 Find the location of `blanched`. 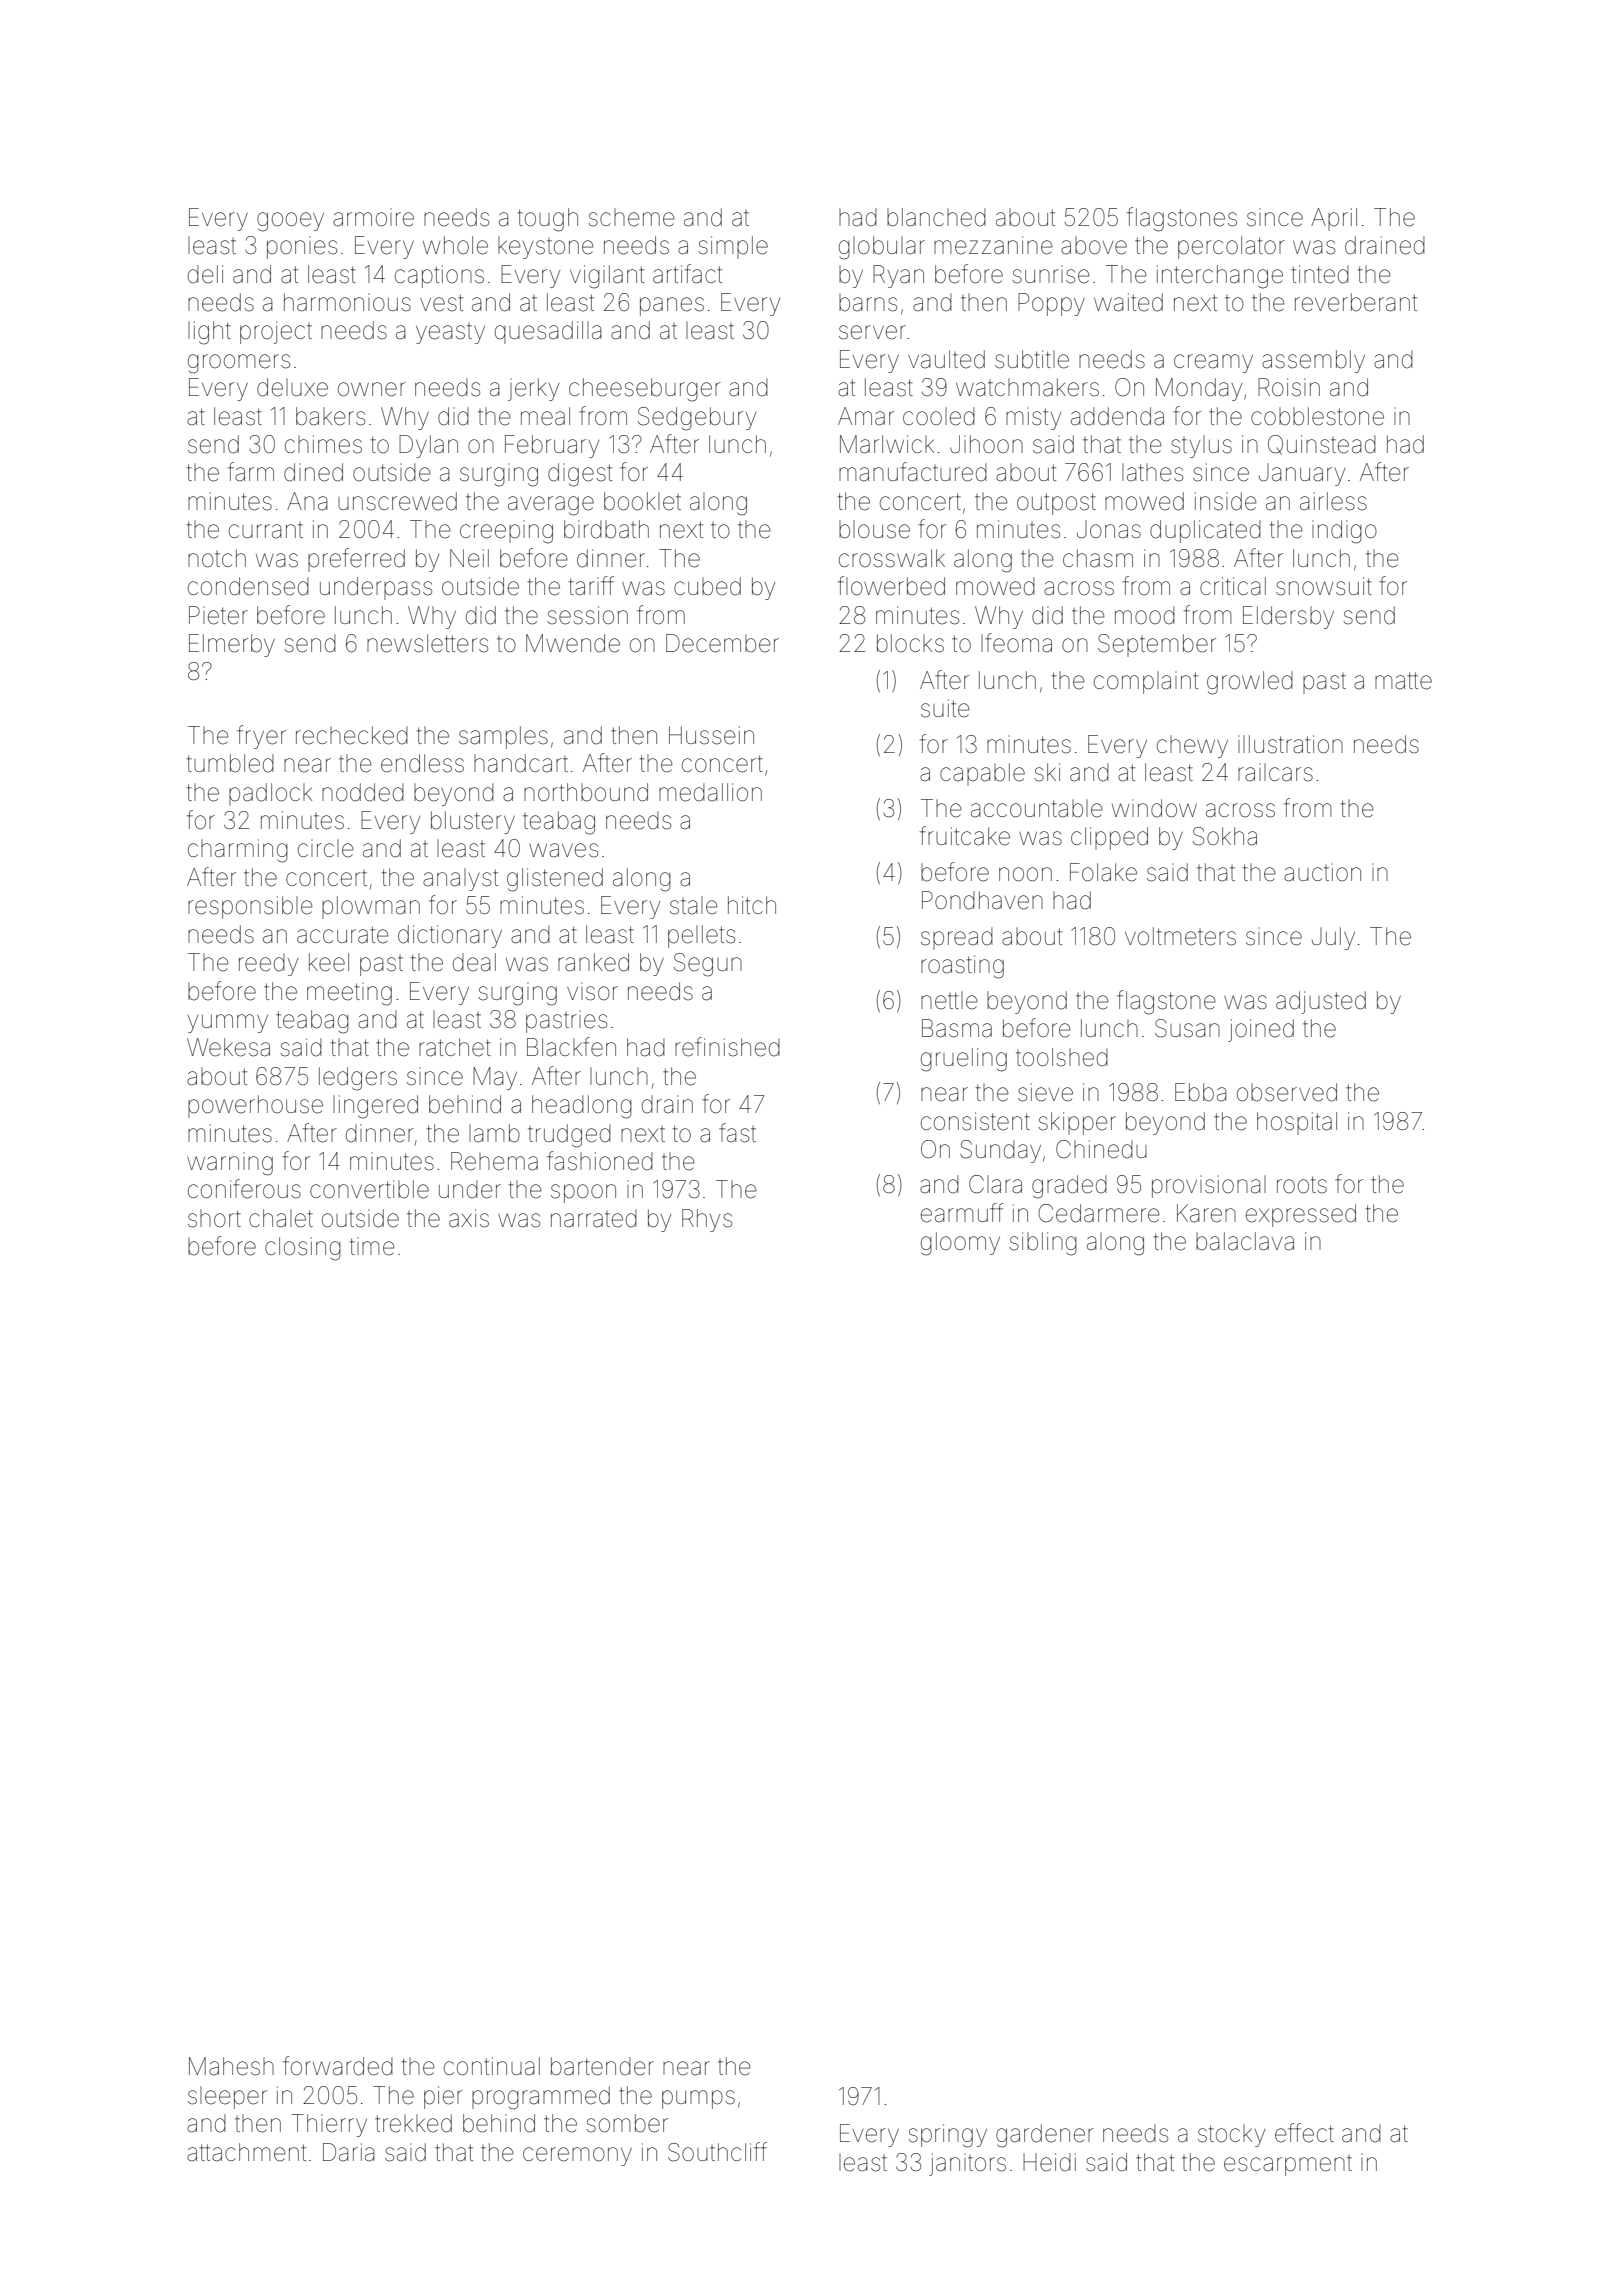

blanched is located at coordinates (936, 217).
